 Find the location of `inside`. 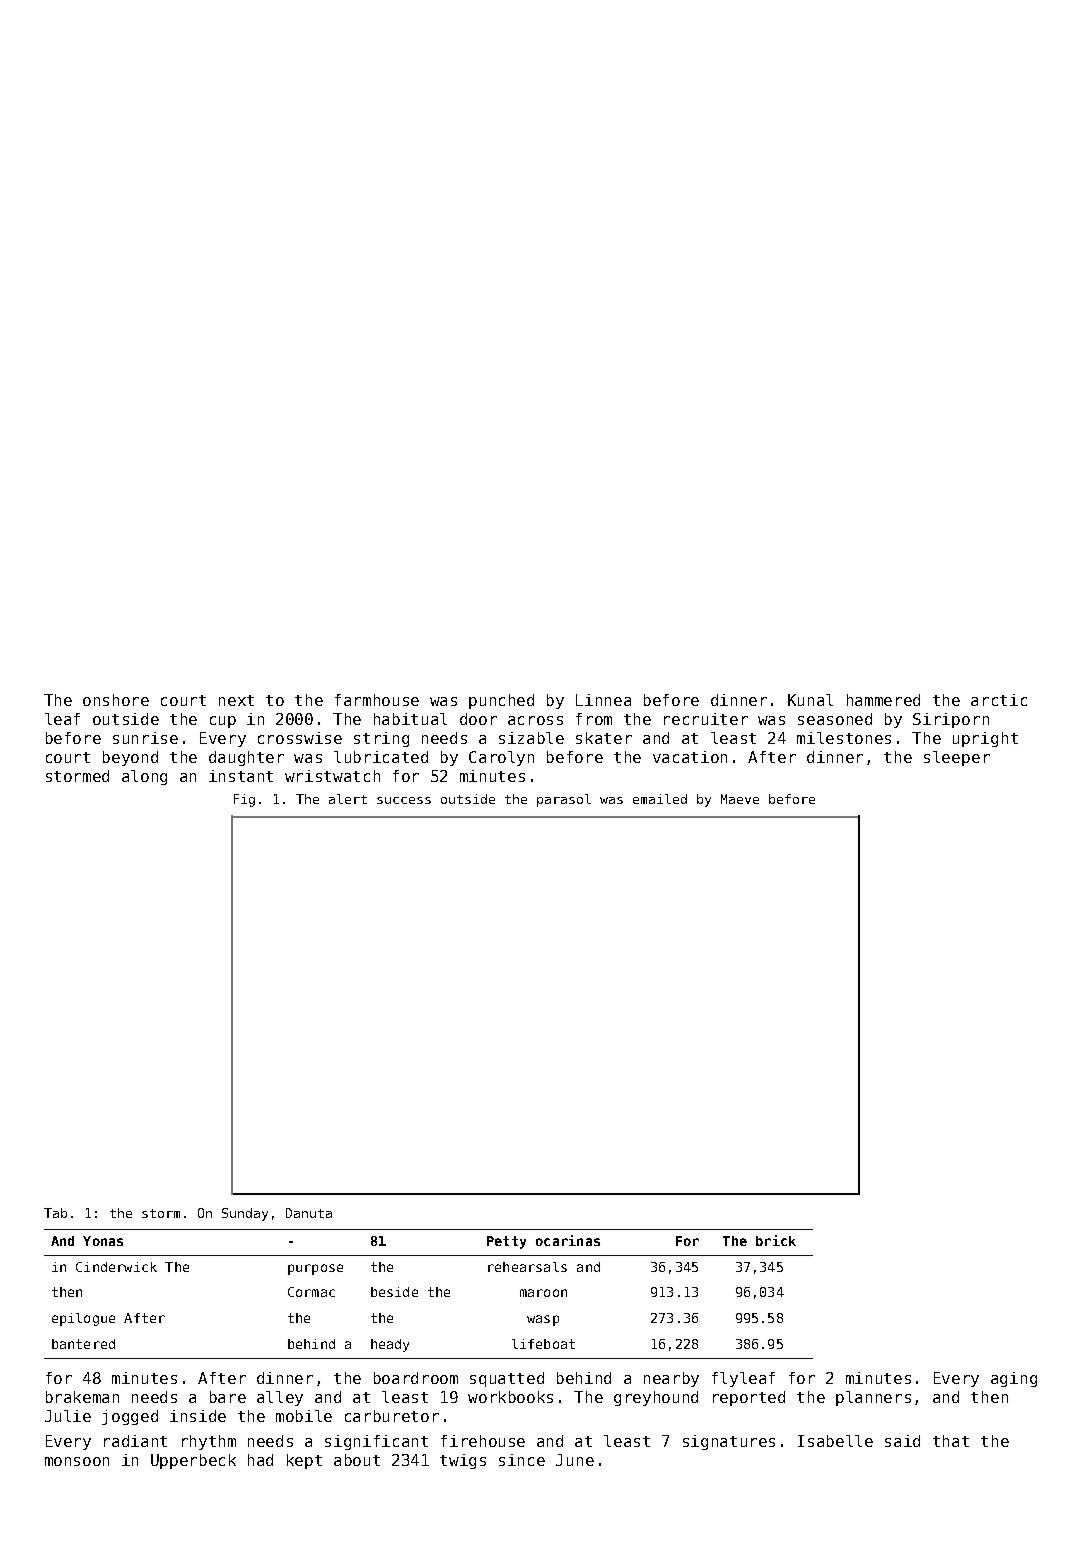

inside is located at coordinates (198, 1416).
